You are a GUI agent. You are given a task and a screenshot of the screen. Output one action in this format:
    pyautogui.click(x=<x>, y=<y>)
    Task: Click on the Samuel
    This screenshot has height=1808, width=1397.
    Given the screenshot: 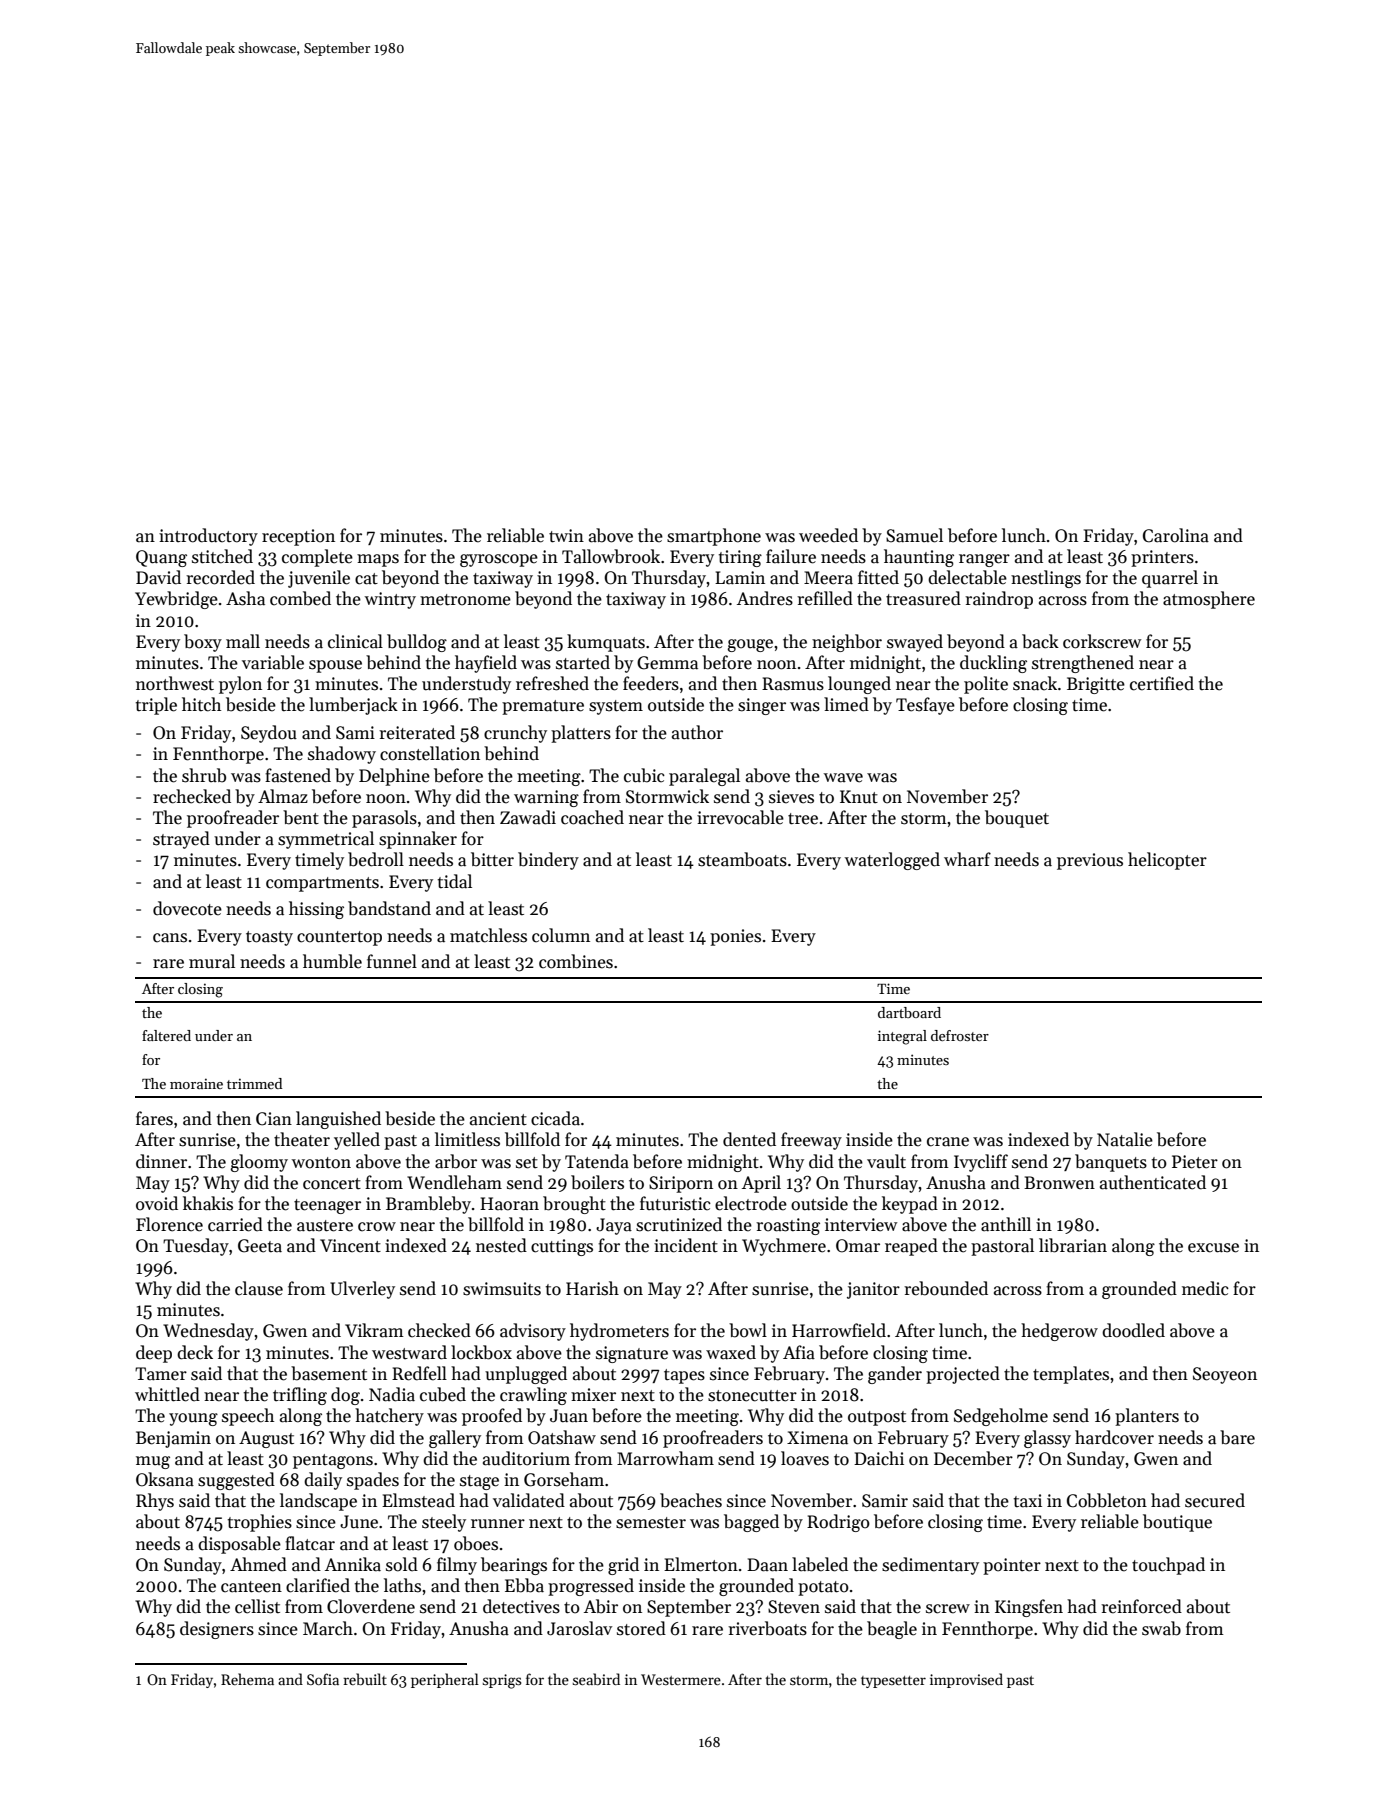 What is the action you would take?
    pyautogui.click(x=914, y=535)
